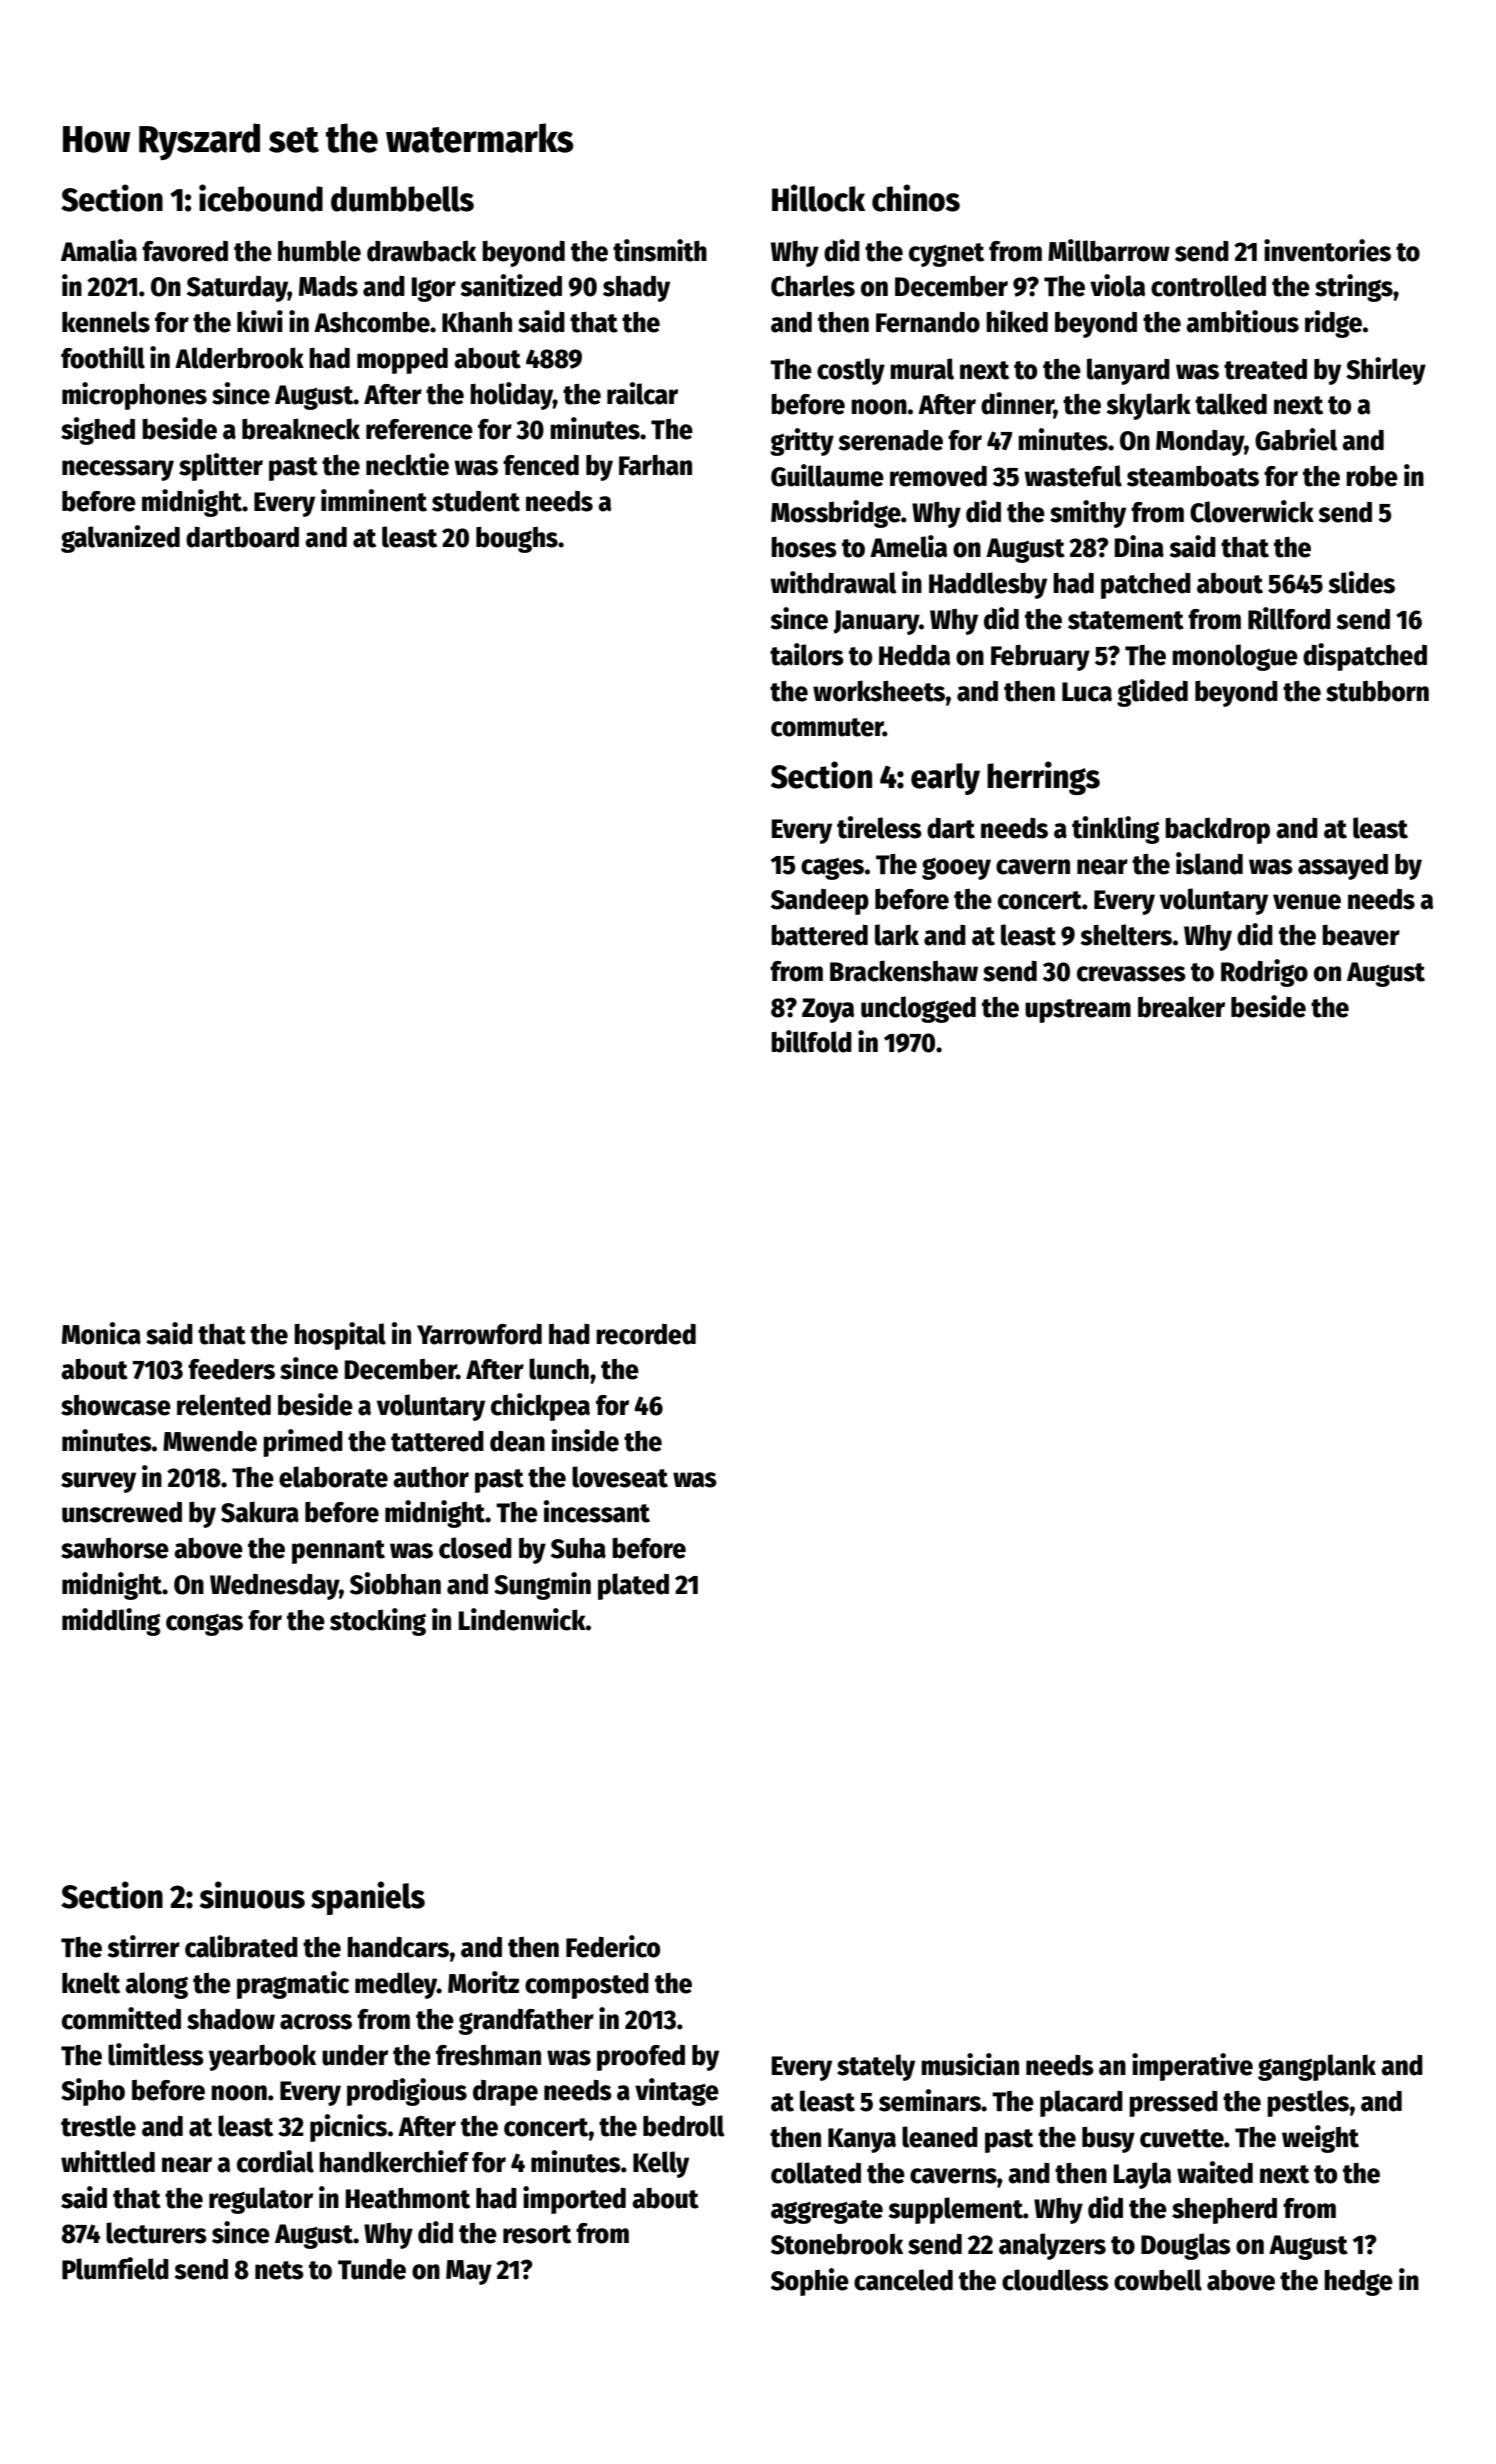  What do you see at coordinates (916, 198) in the page?
I see `chinos` at bounding box center [916, 198].
